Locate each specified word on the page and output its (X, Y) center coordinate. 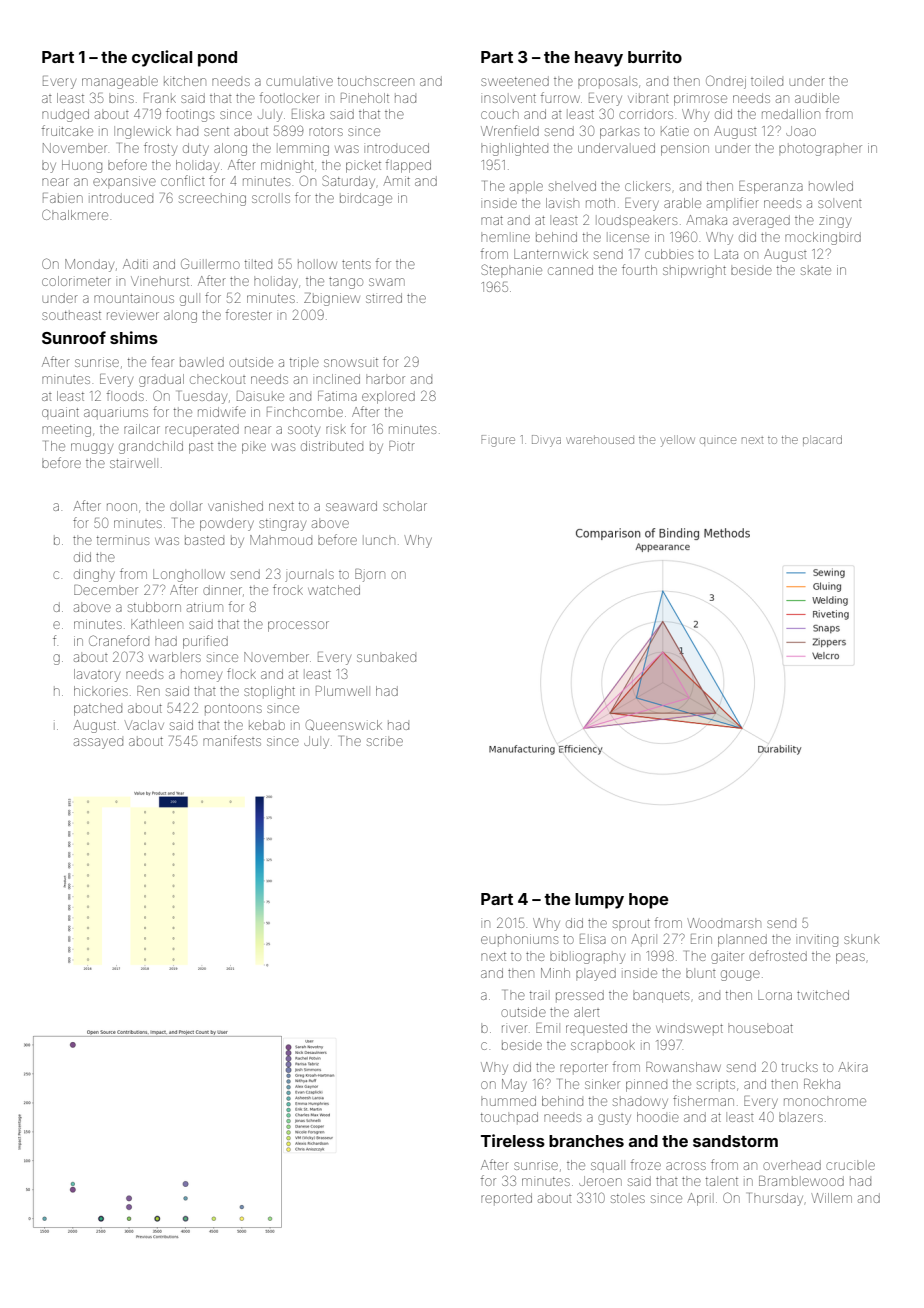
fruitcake (67, 130)
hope (649, 901)
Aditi (134, 264)
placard (822, 440)
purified (205, 642)
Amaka (706, 220)
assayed (98, 743)
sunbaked (386, 657)
